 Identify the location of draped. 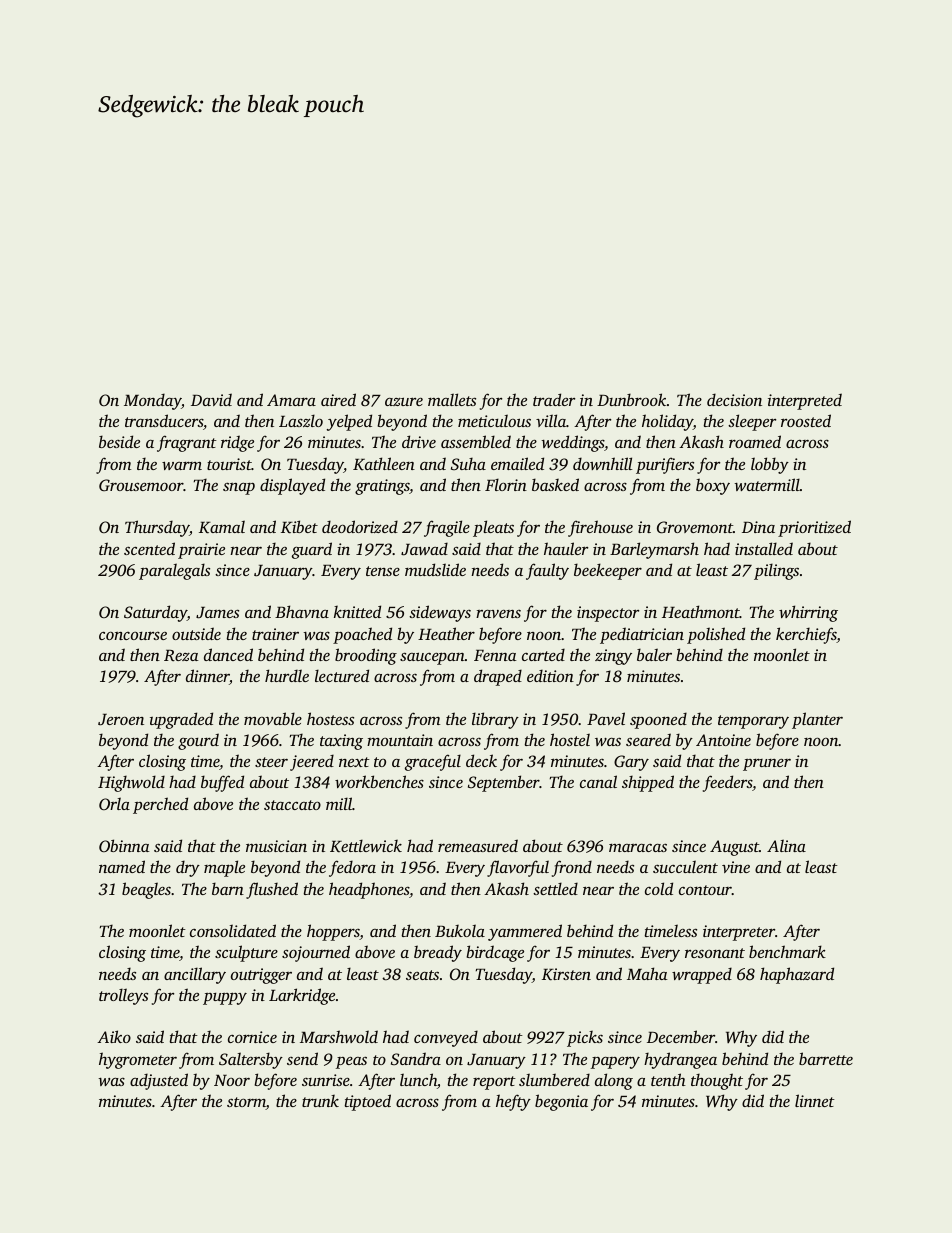
(498, 677).
